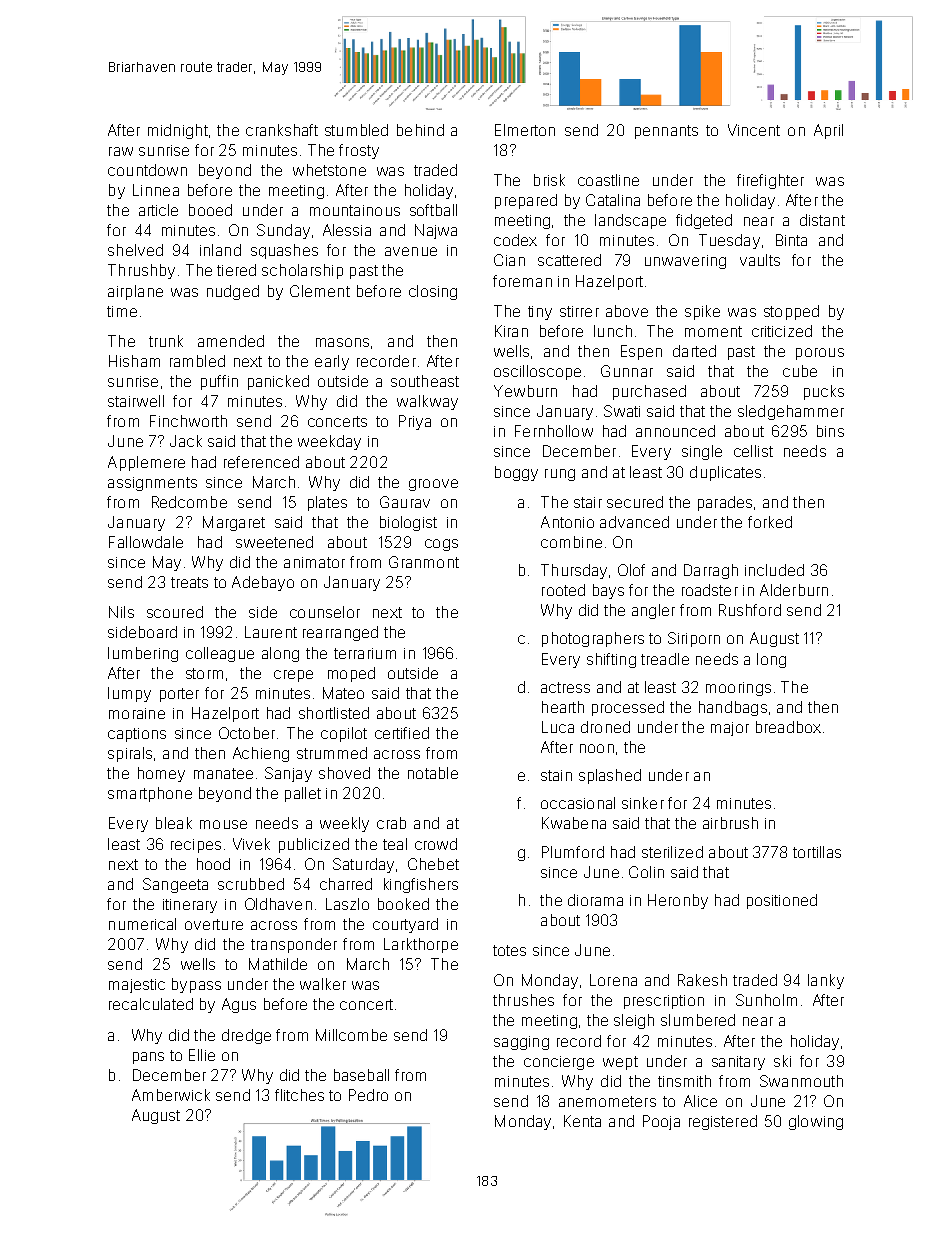  What do you see at coordinates (738, 689) in the screenshot?
I see `moorings` at bounding box center [738, 689].
